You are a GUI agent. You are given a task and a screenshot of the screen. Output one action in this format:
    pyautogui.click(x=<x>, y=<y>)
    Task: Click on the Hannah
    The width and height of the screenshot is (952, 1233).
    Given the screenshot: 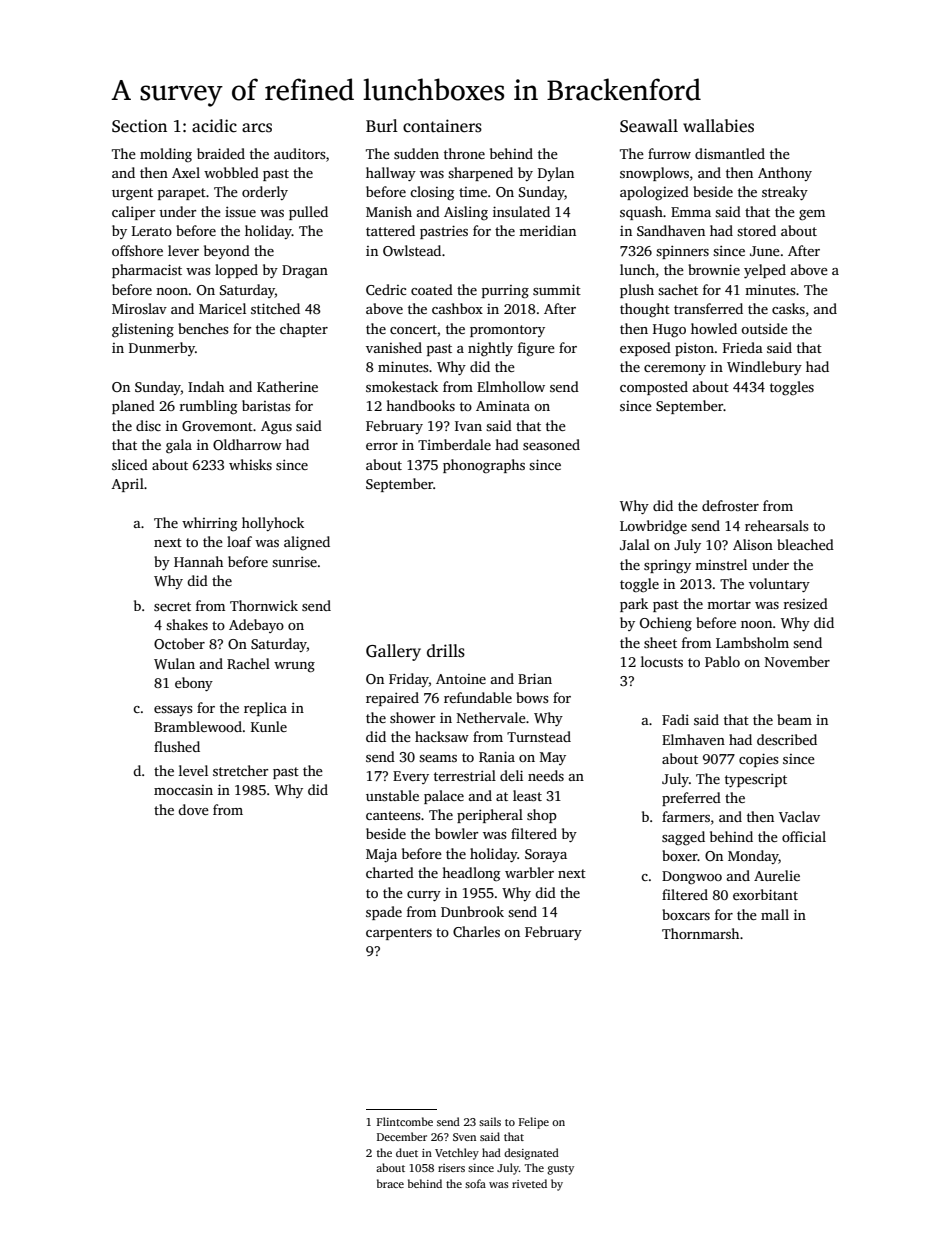 What is the action you would take?
    pyautogui.click(x=198, y=561)
